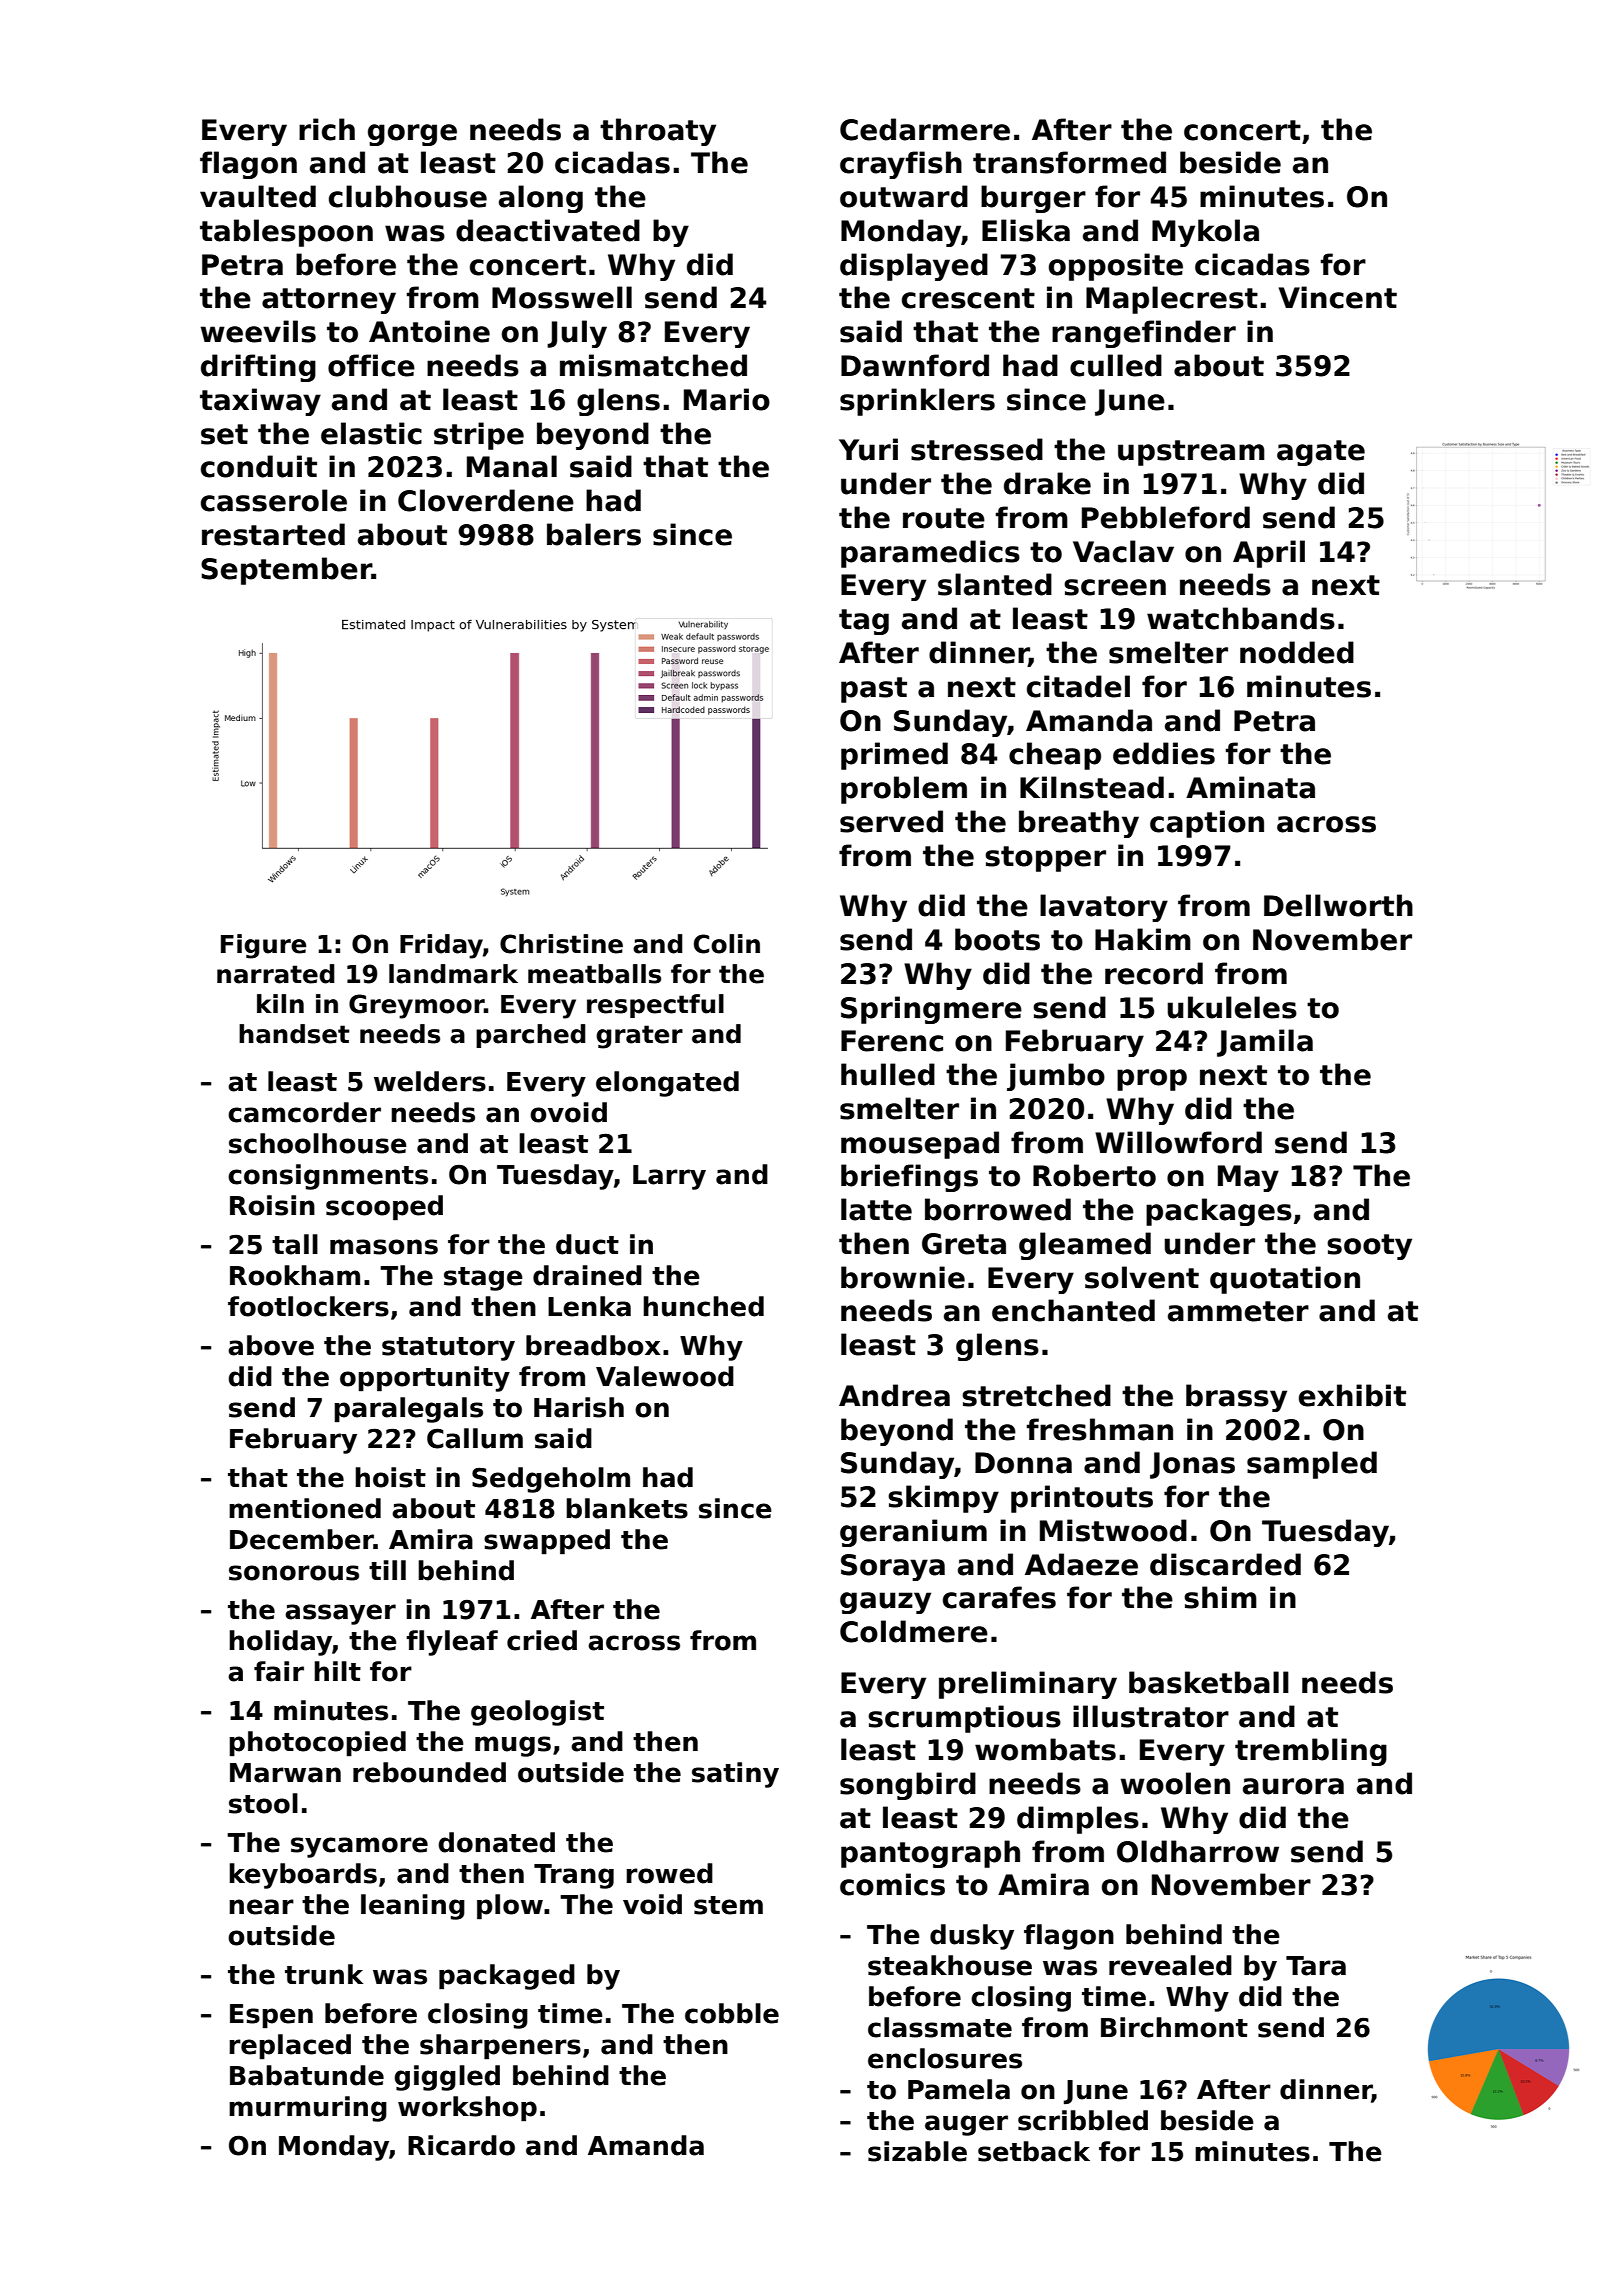 The image size is (1620, 2292). I want to click on eddies, so click(1164, 753).
